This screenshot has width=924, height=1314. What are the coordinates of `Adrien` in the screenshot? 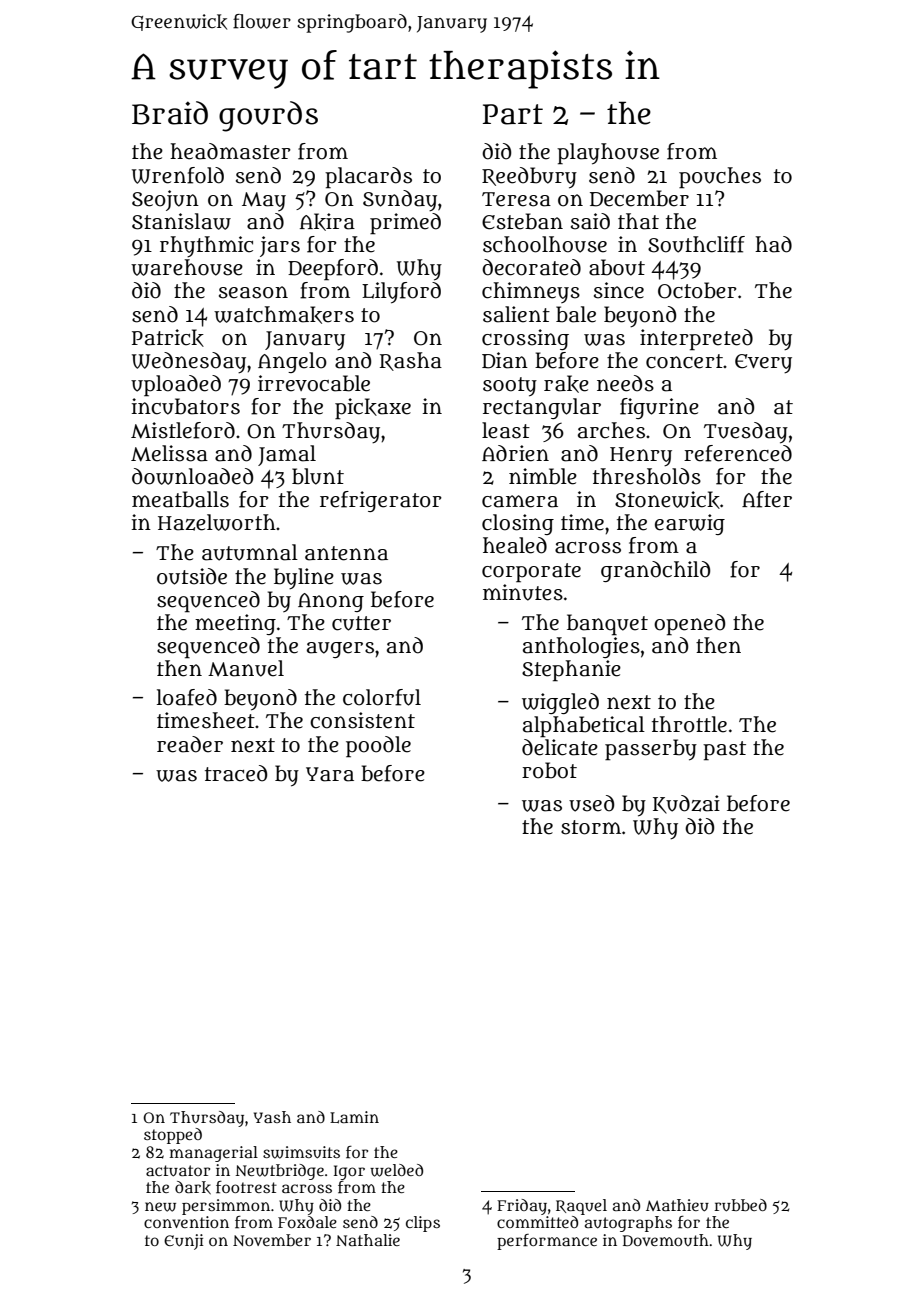 It's located at (515, 453).
